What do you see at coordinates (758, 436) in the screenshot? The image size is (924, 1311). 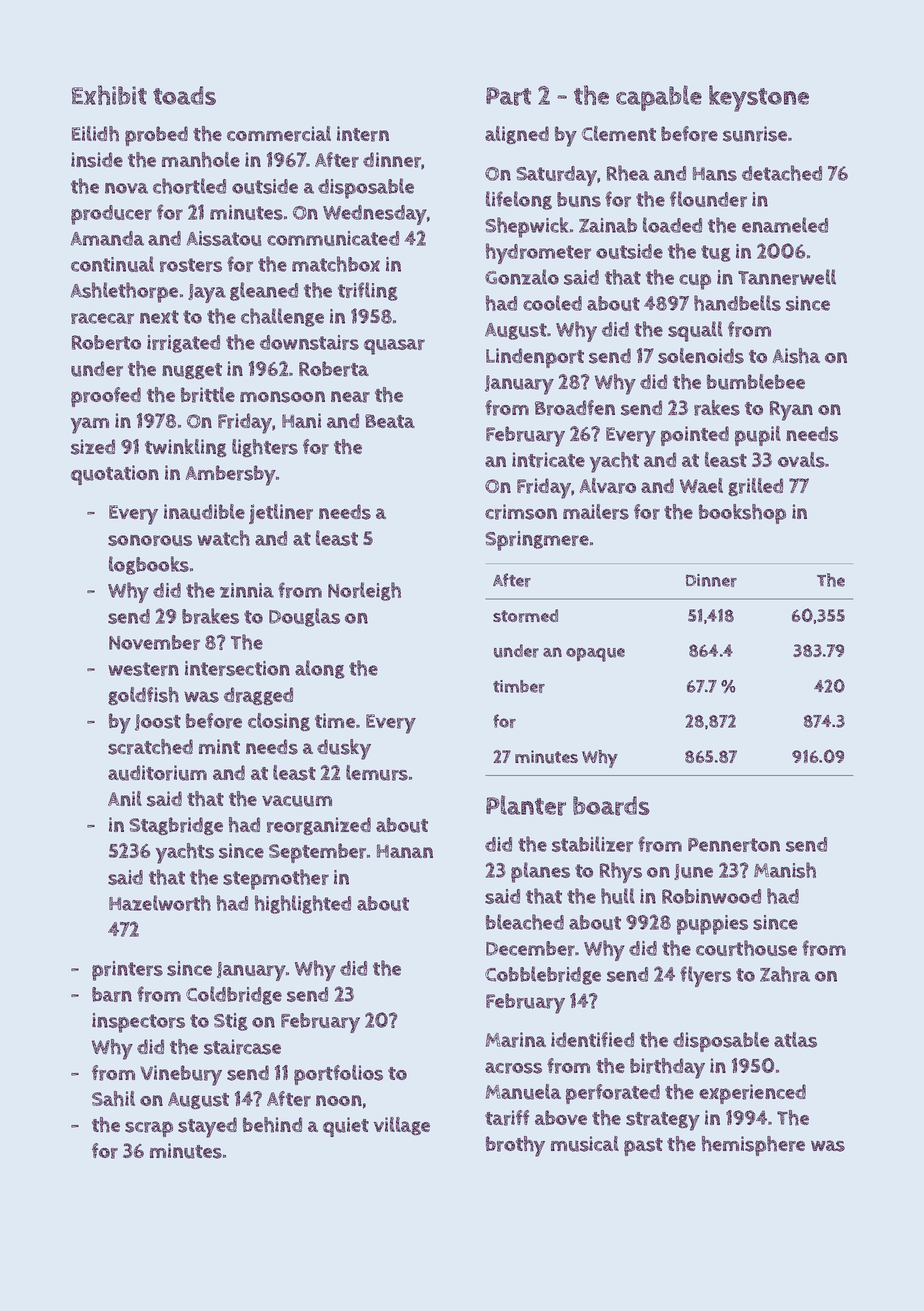 I see `pupil` at bounding box center [758, 436].
